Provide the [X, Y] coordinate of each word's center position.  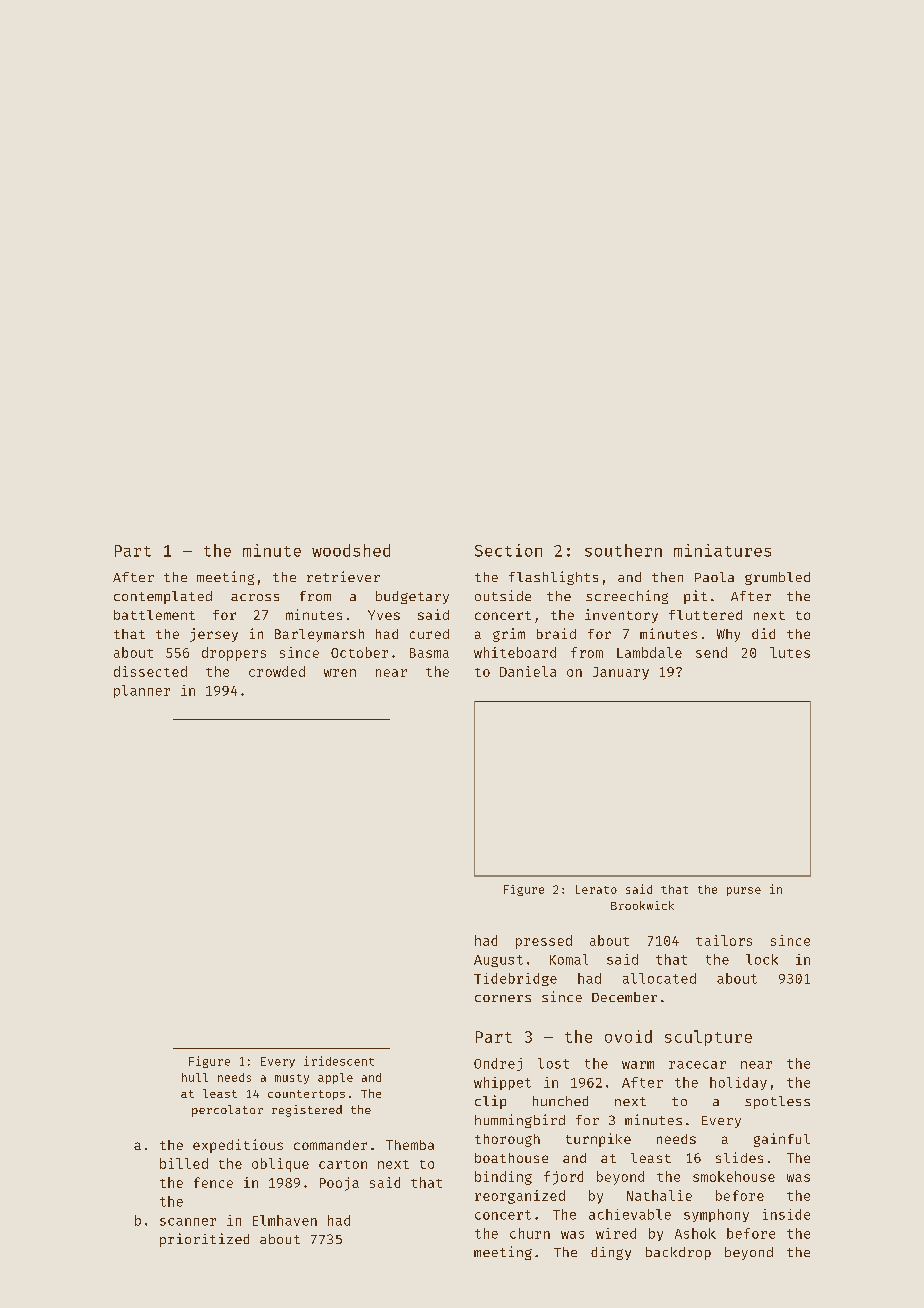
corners [503, 998]
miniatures [722, 550]
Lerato [596, 889]
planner [142, 691]
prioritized [204, 1240]
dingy [611, 1253]
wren [340, 673]
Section [508, 550]
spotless [777, 1102]
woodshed [351, 550]
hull [195, 1077]
